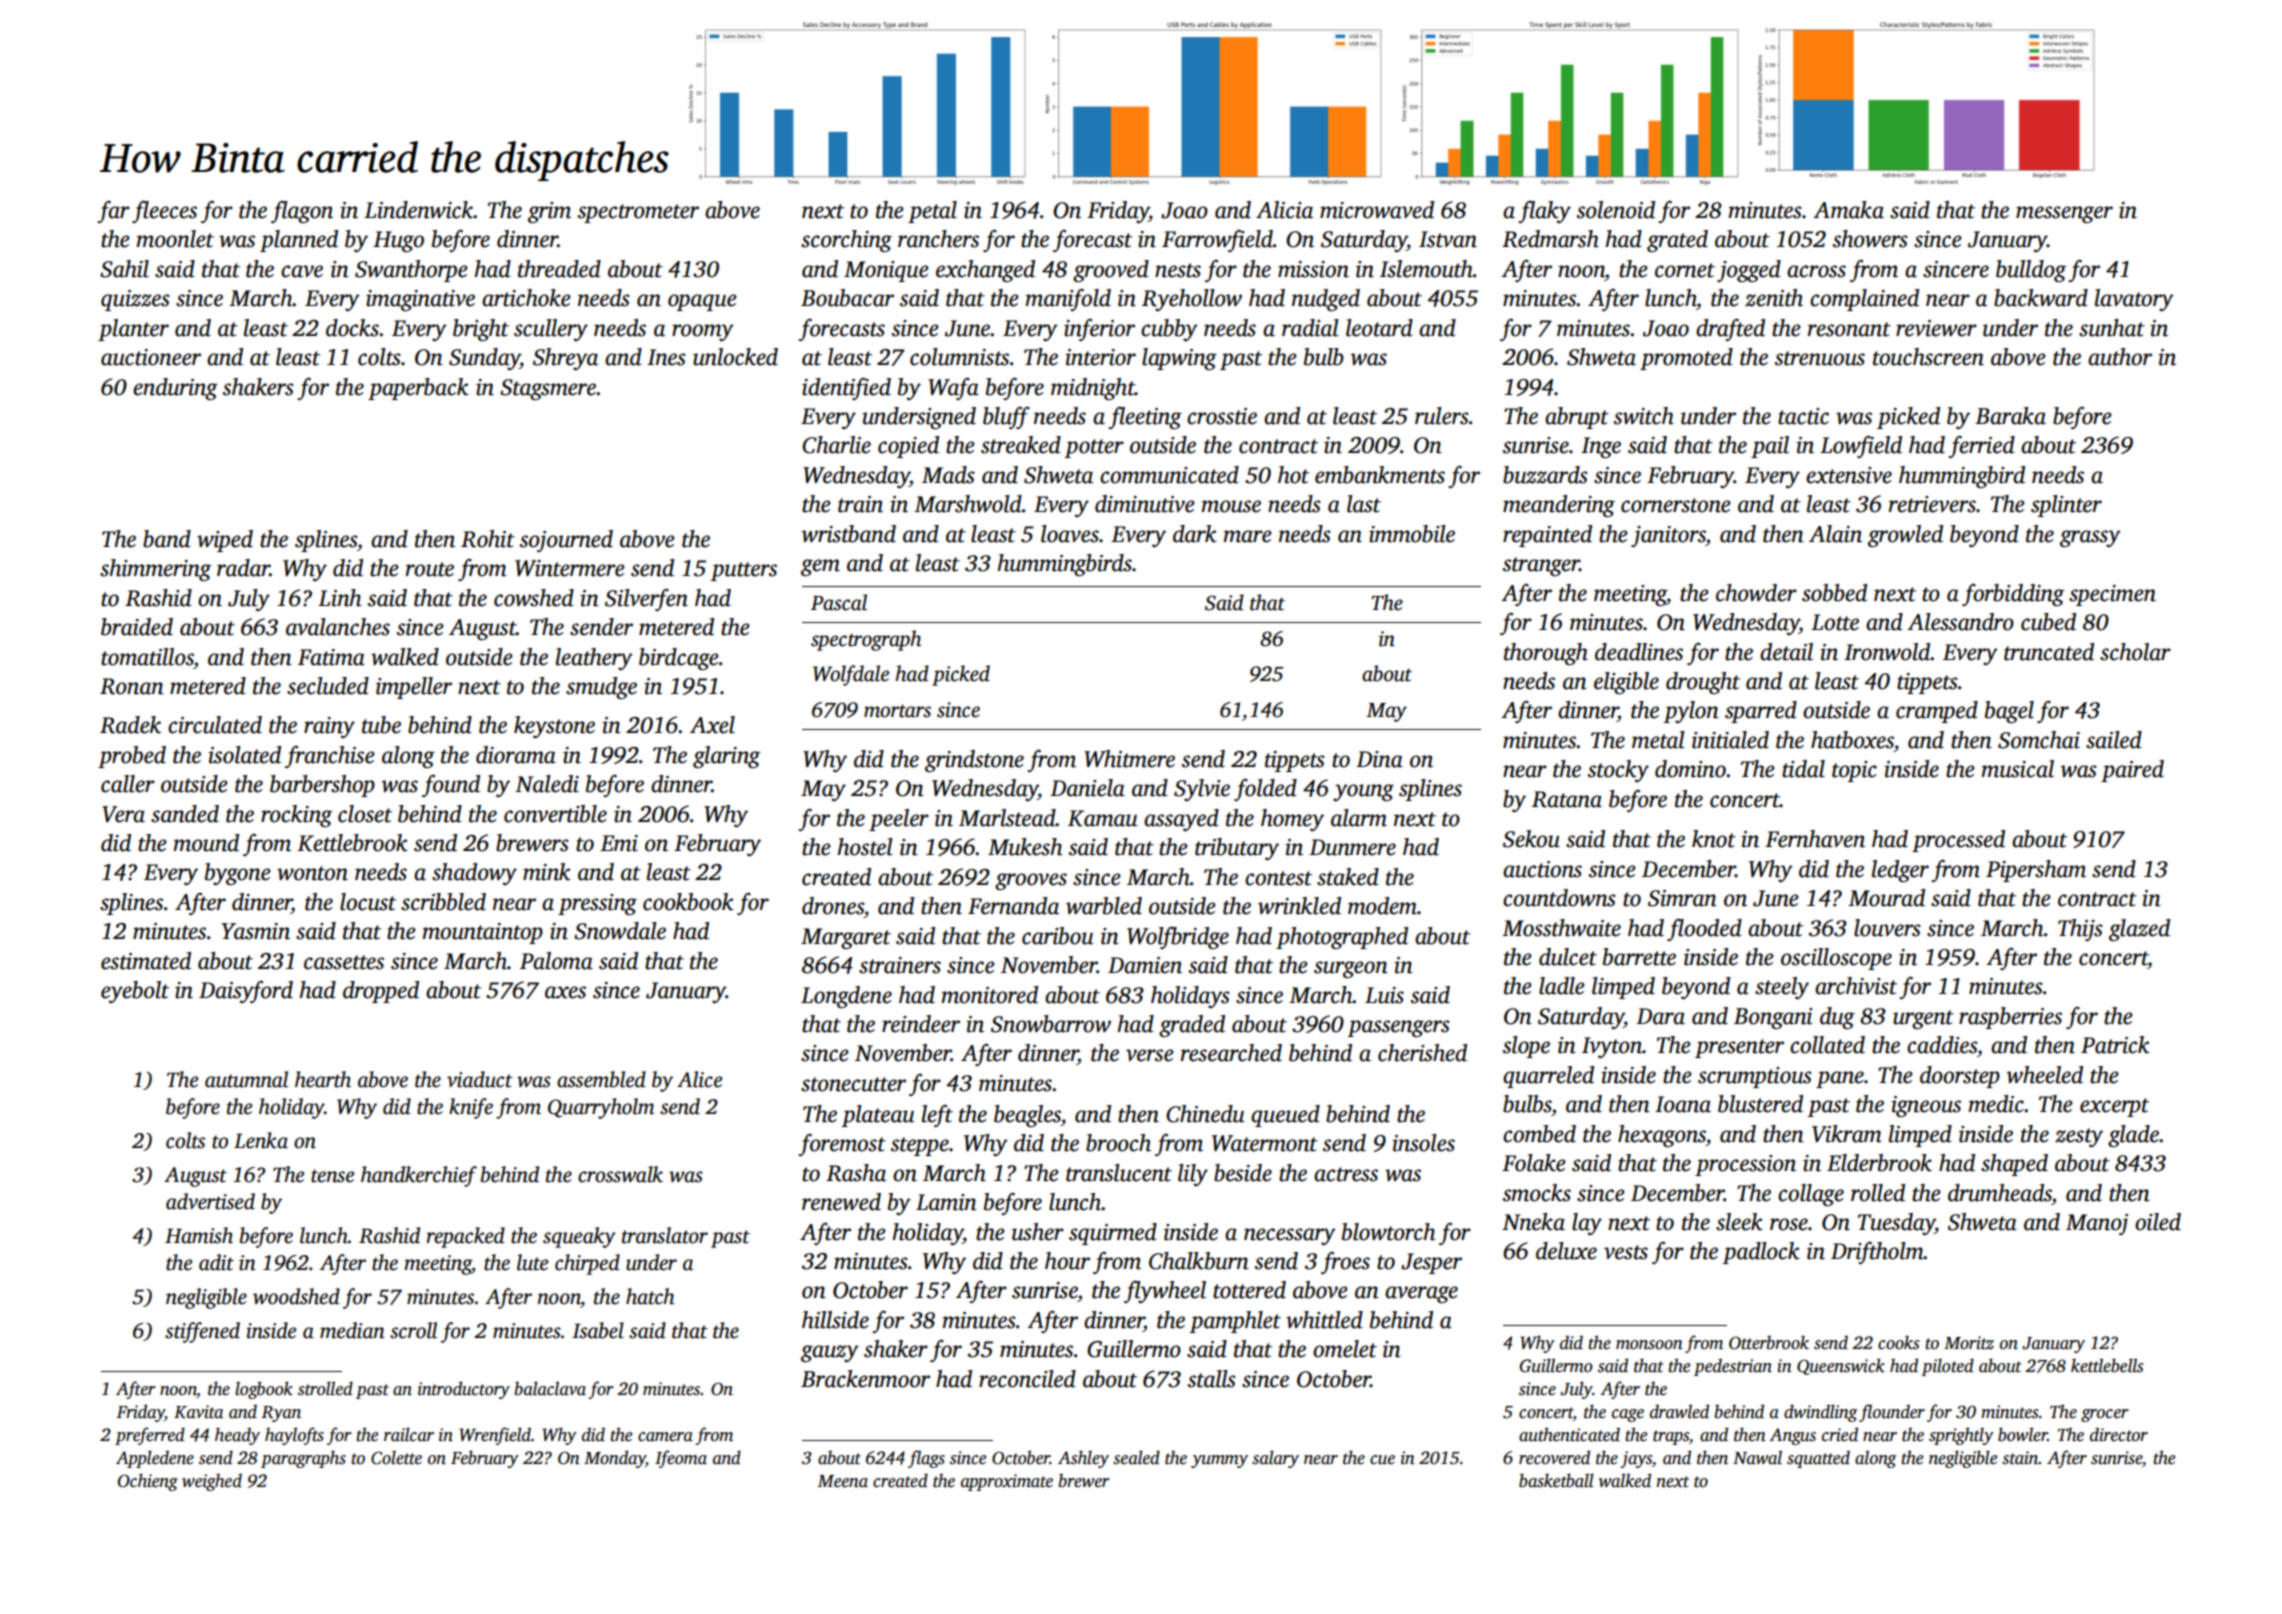 The width and height of the page is (2282, 1614). Describe the element at coordinates (2009, 712) in the page. I see `bagel` at that location.
